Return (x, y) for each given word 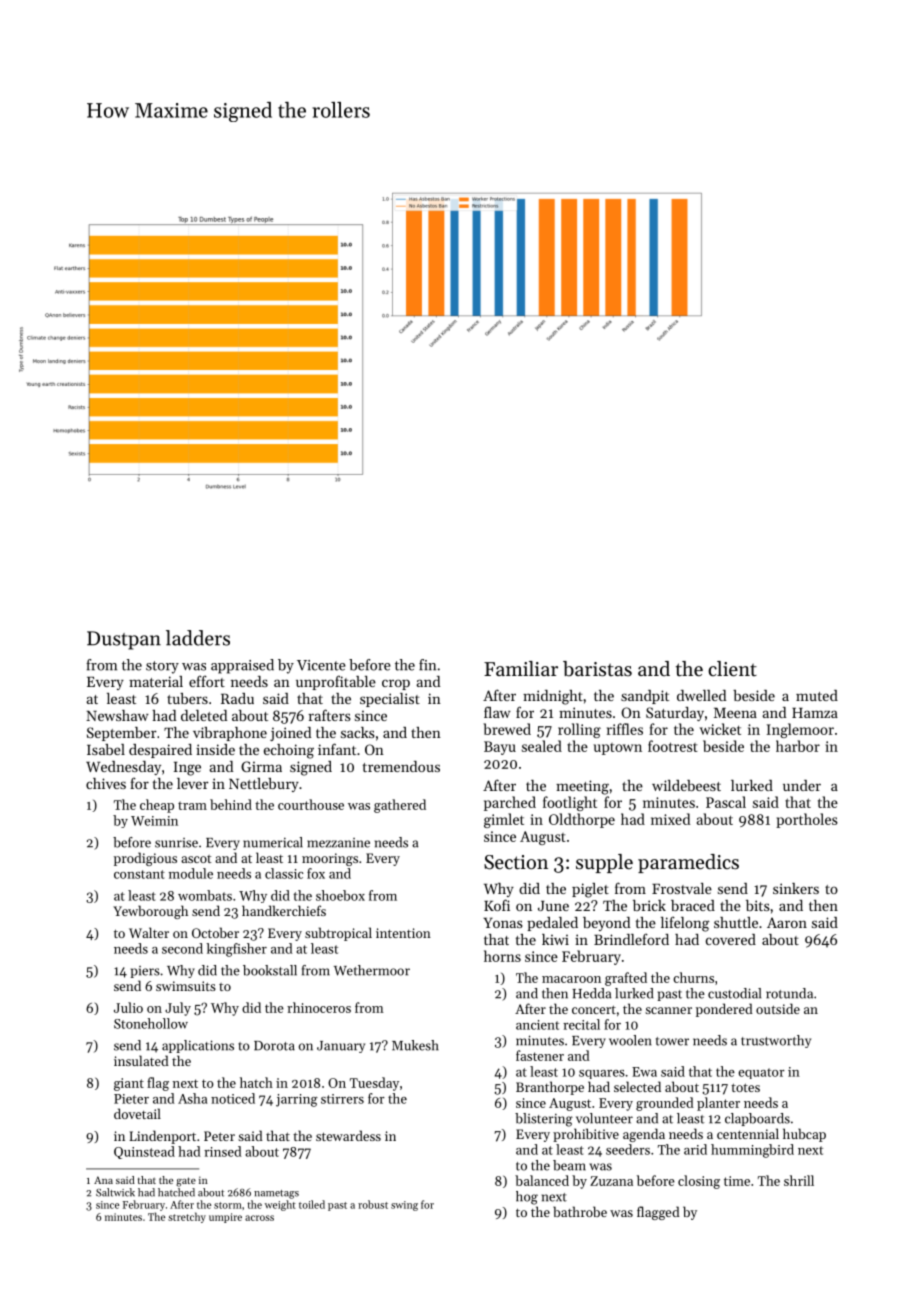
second (182, 948)
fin (427, 665)
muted (817, 695)
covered (731, 939)
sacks (358, 732)
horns (502, 956)
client (732, 669)
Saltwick (115, 1192)
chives (106, 783)
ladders (198, 638)
